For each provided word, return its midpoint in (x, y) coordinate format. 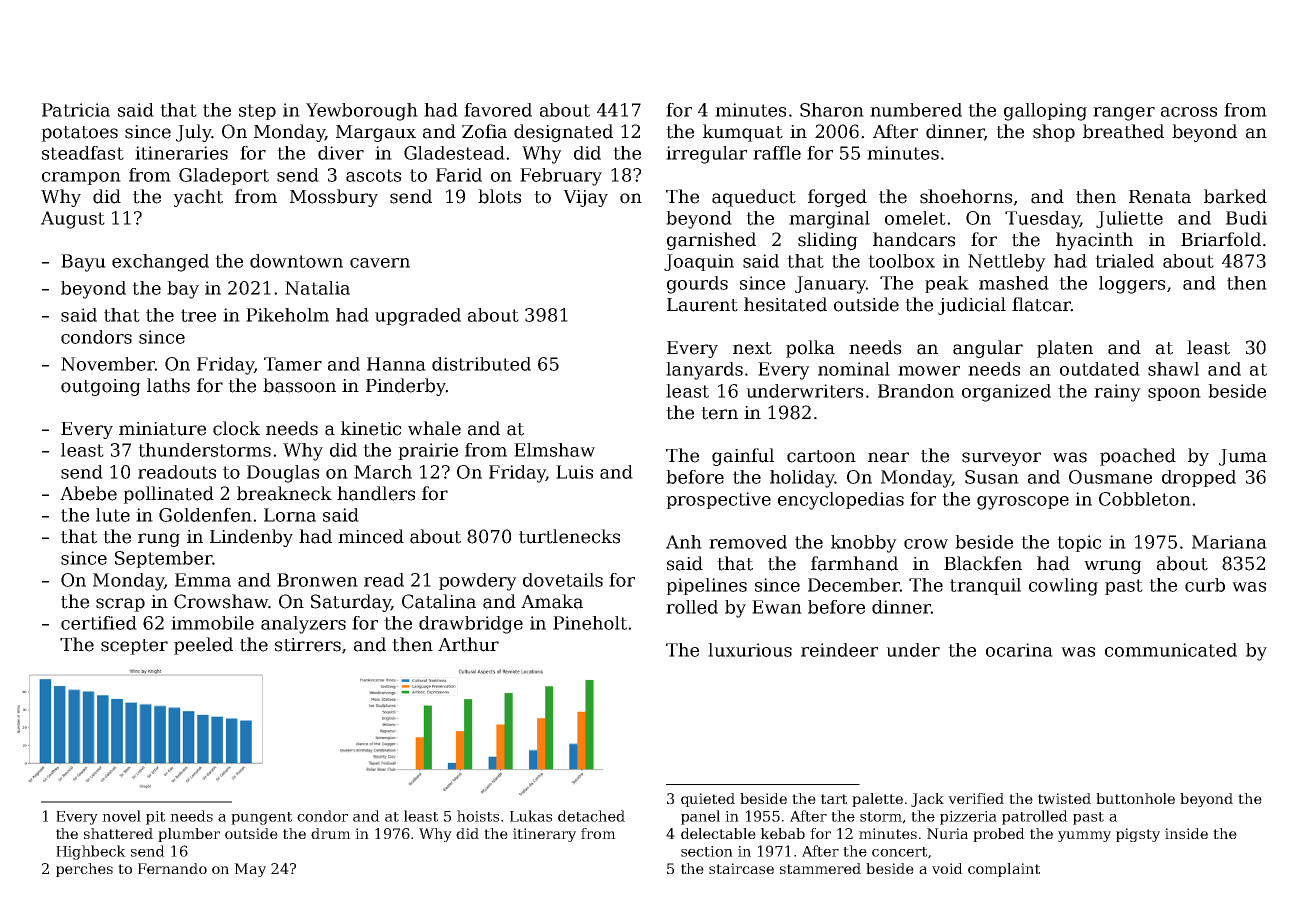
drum (331, 833)
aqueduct (754, 198)
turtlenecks (569, 536)
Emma (203, 580)
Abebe (88, 493)
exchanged (160, 263)
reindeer (839, 650)
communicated (1171, 650)
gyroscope (1023, 503)
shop (1054, 133)
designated (563, 133)
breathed (1123, 131)
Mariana (1229, 542)
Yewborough (362, 112)
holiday (802, 479)
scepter (134, 647)
